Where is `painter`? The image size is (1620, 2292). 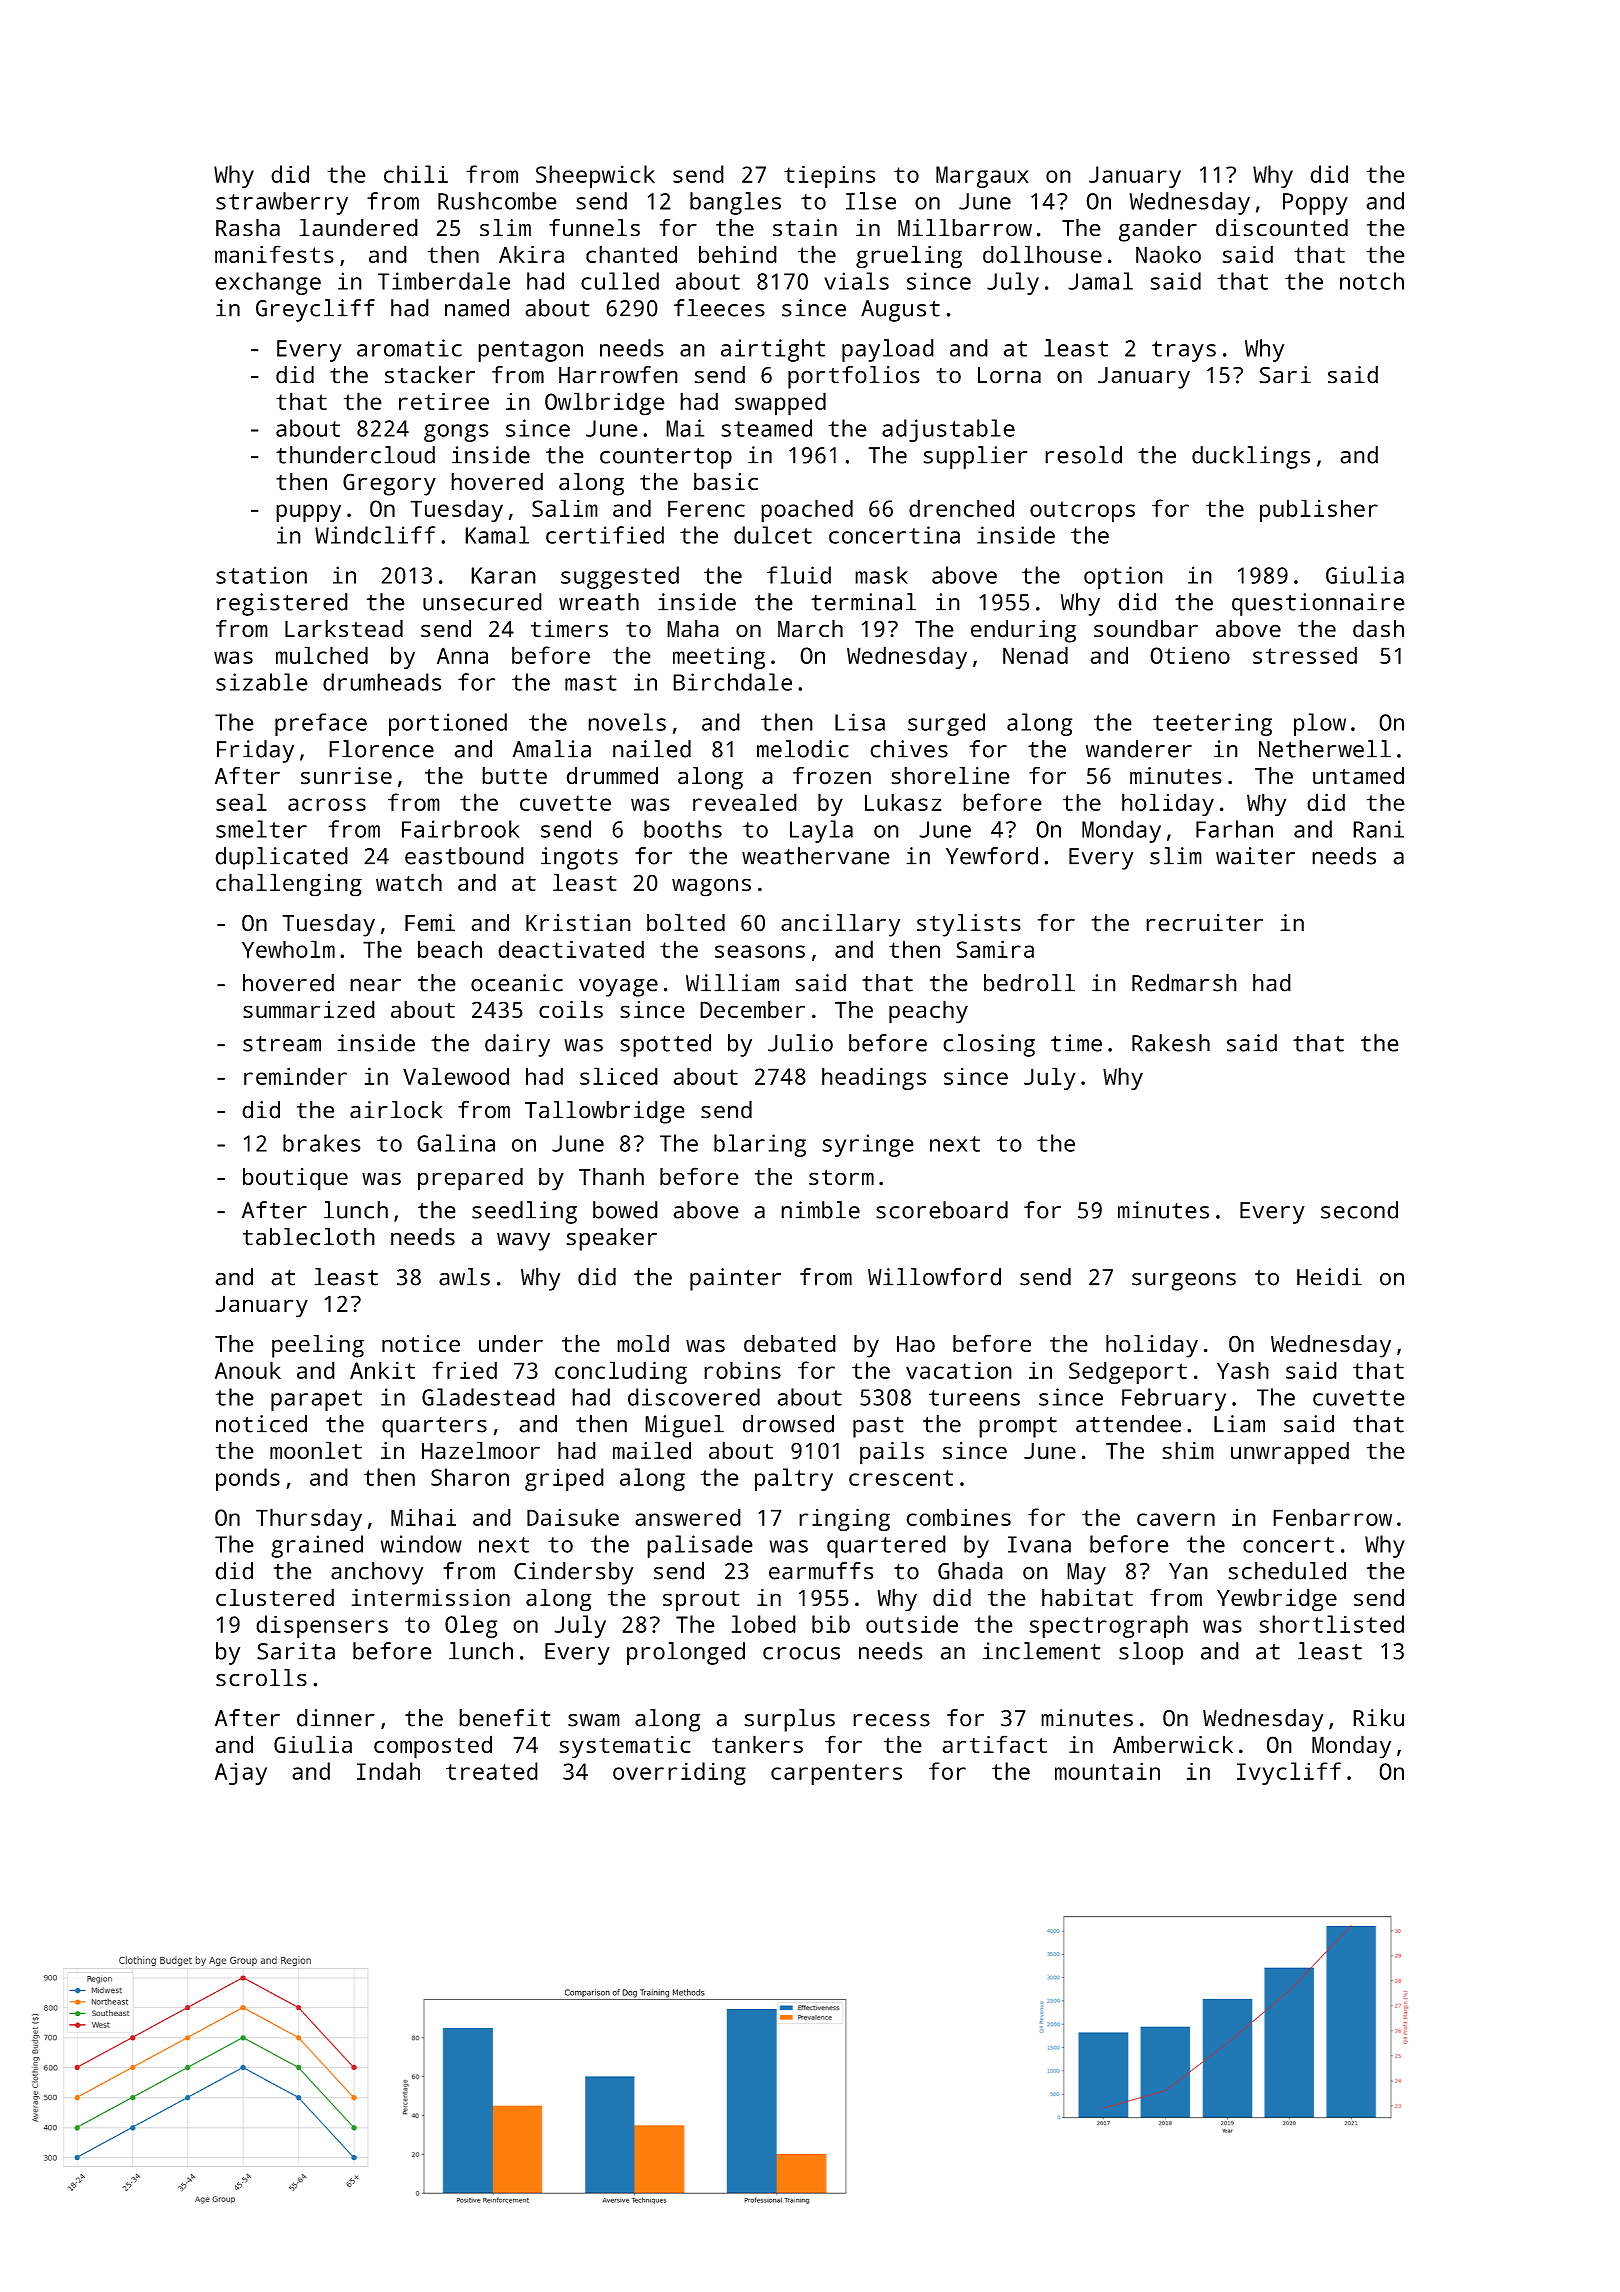
painter is located at coordinates (735, 1279).
